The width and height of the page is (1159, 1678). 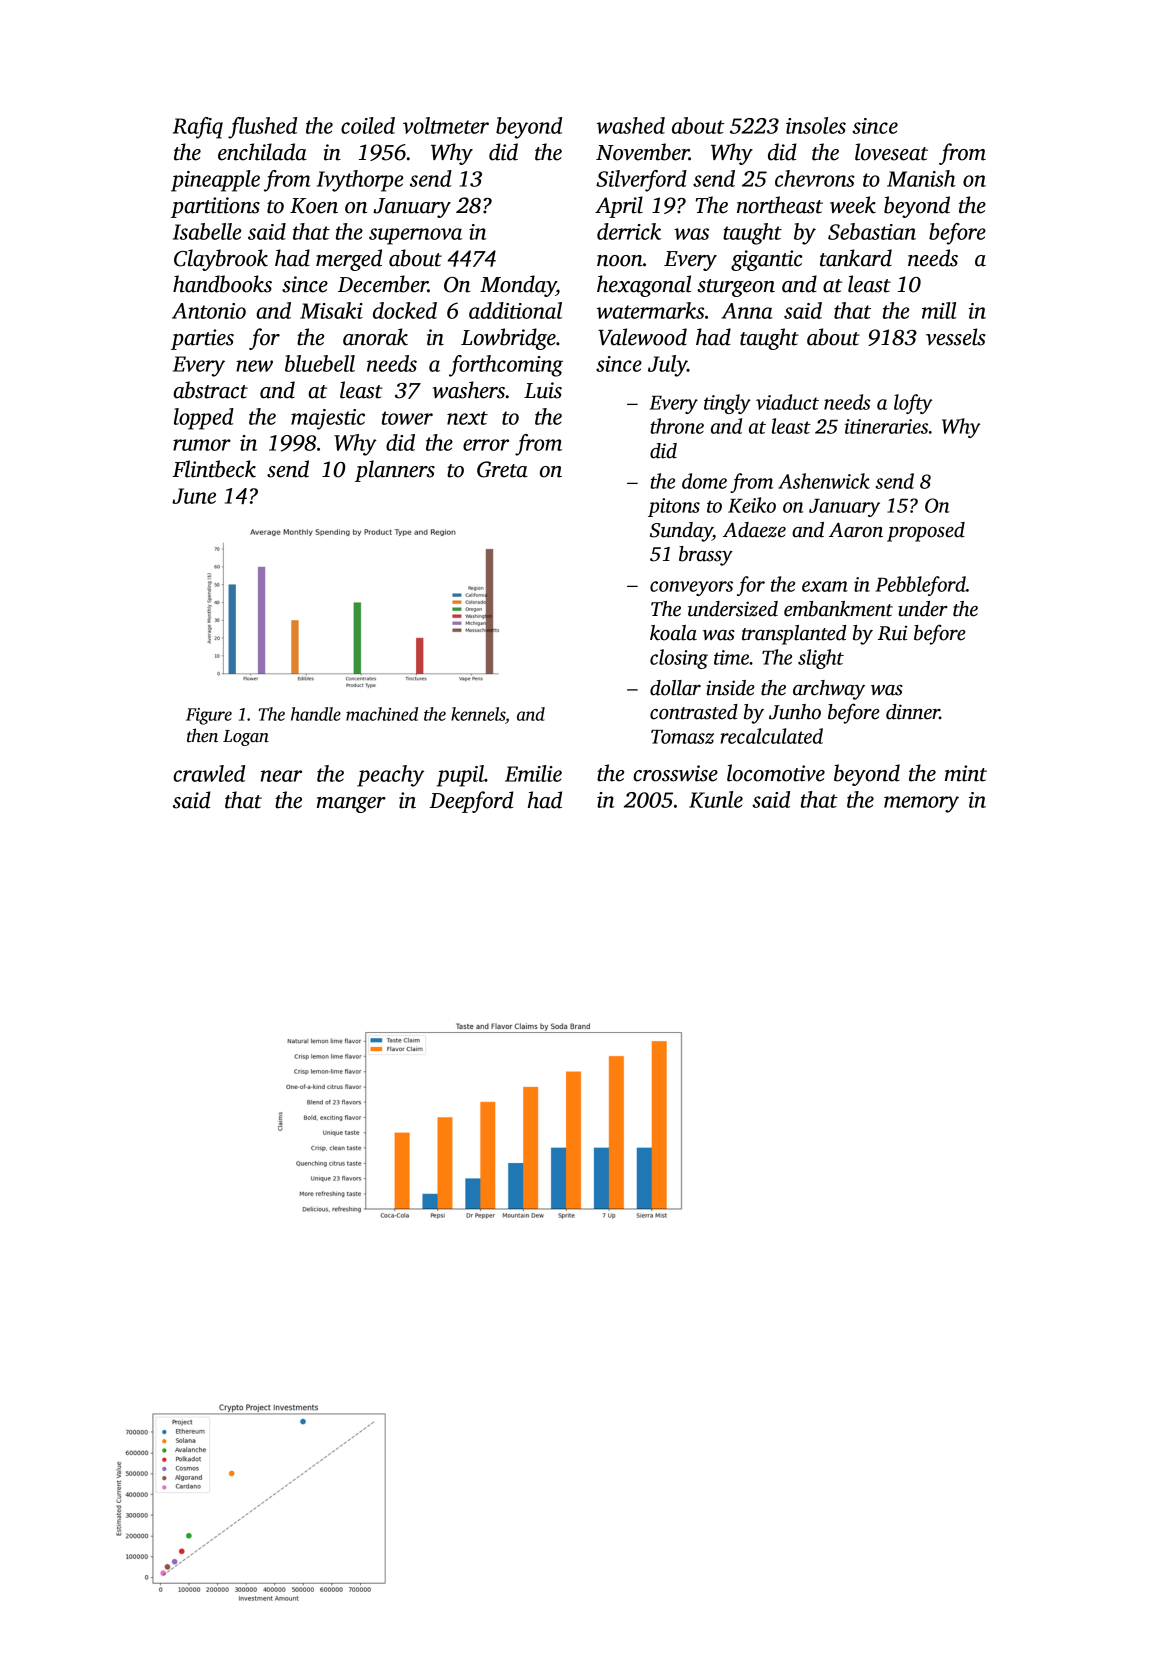 I want to click on kennels, so click(x=478, y=714).
